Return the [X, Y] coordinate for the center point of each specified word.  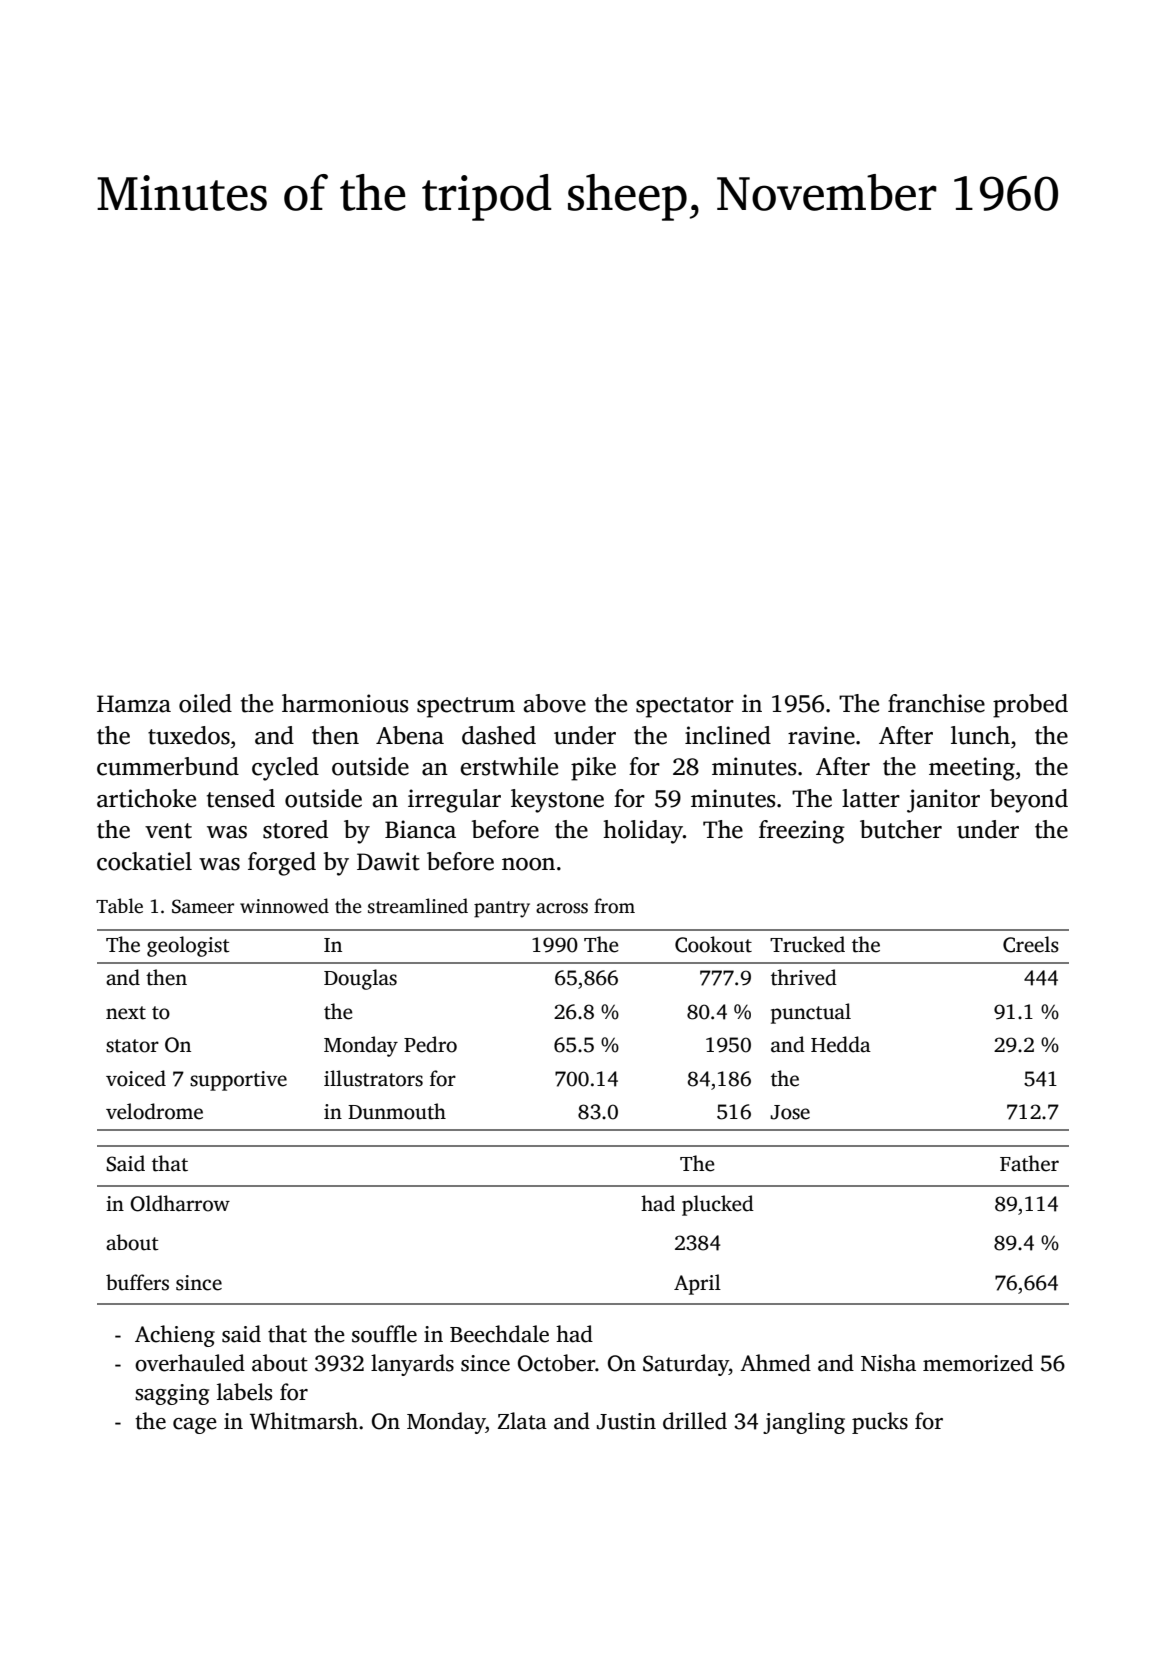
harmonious [345, 703]
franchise [936, 703]
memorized [978, 1363]
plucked [718, 1205]
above [555, 703]
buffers [137, 1282]
